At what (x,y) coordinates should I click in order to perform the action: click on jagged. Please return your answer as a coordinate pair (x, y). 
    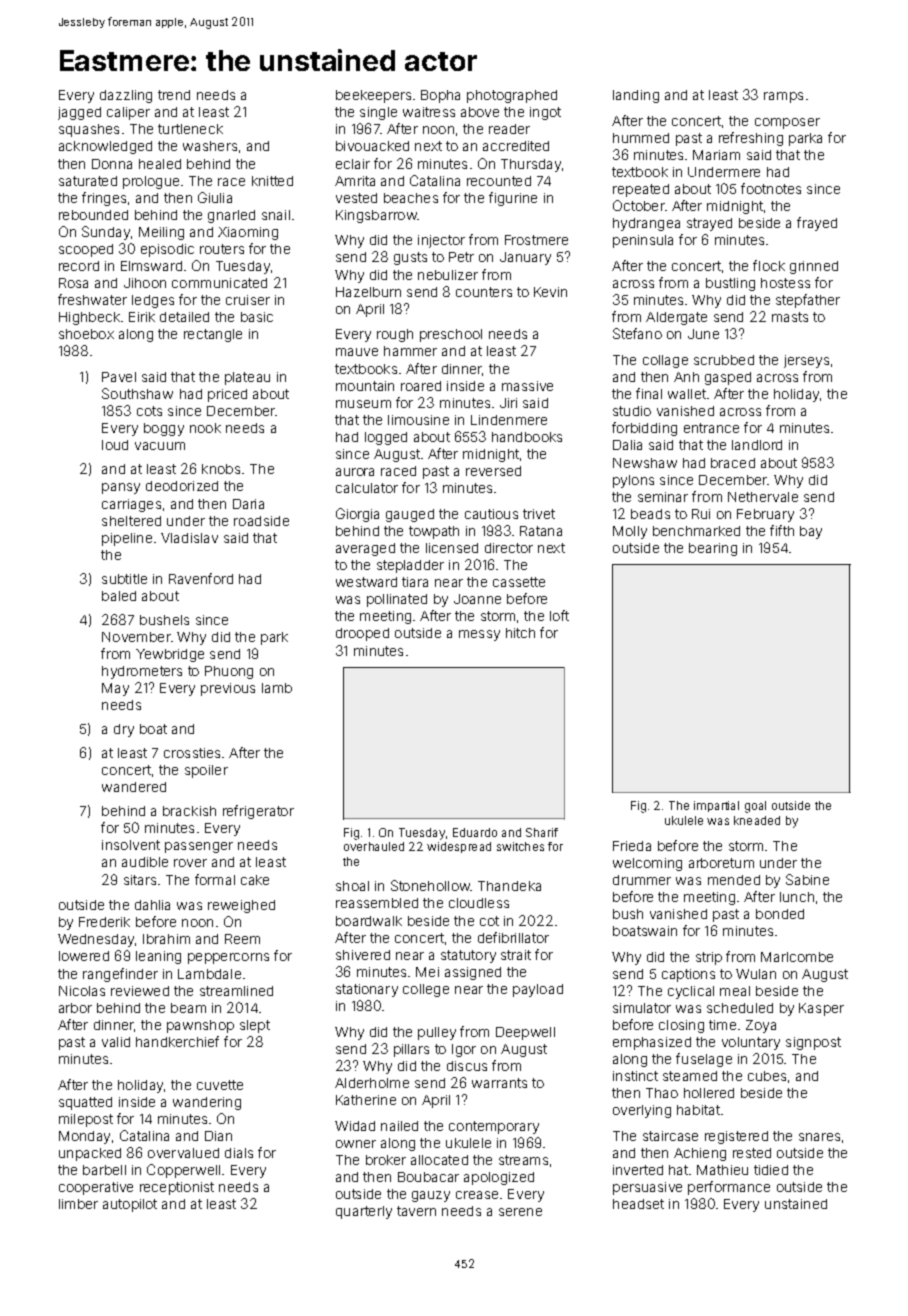
    Looking at the image, I should click on (79, 113).
